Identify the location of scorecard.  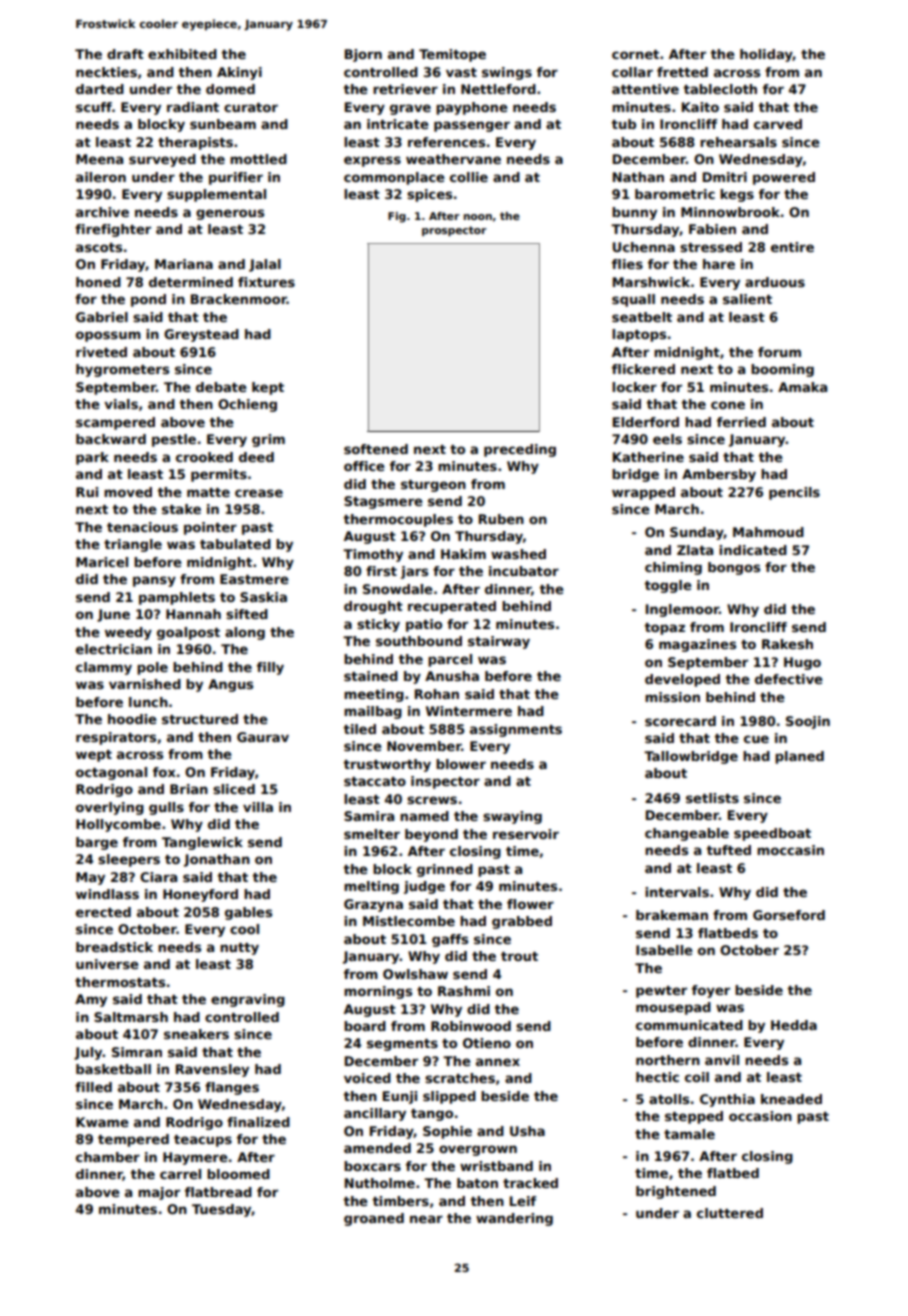
(680, 721).
